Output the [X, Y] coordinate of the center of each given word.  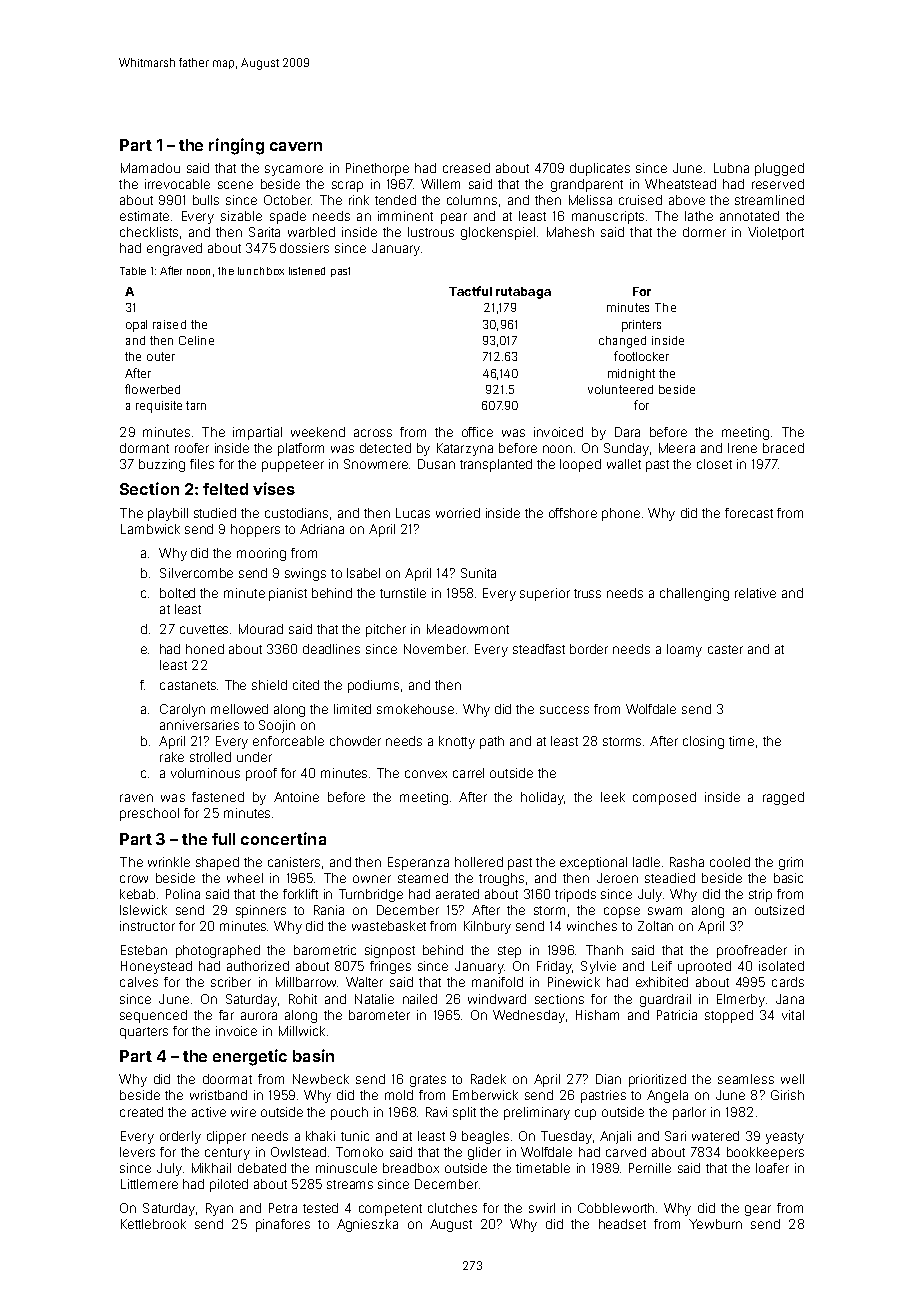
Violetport [776, 233]
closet [714, 464]
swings [305, 574]
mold [399, 1095]
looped [580, 465]
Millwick [302, 1031]
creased [466, 168]
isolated [781, 966]
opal [136, 326]
